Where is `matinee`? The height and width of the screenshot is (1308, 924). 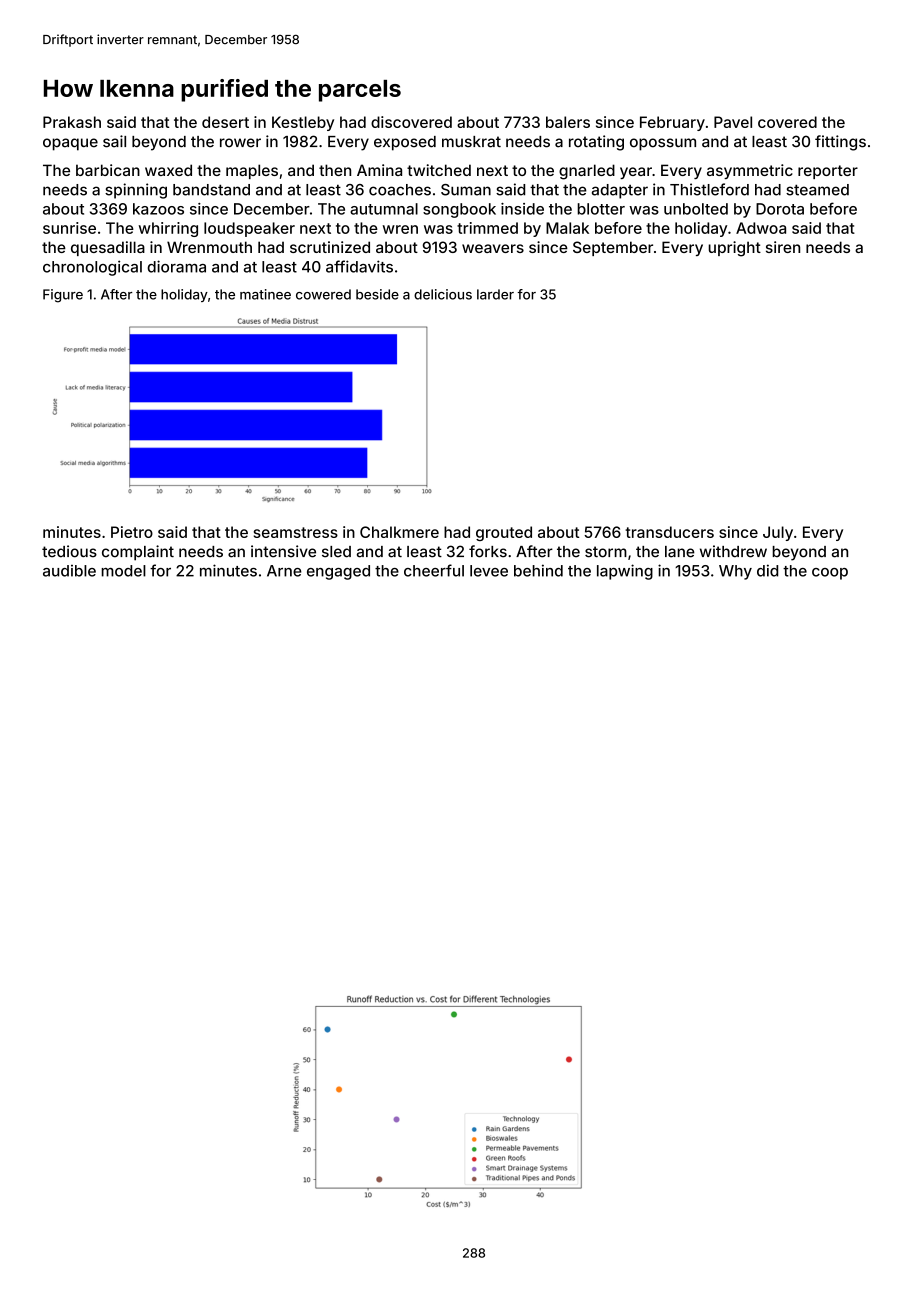 matinee is located at coordinates (265, 294).
